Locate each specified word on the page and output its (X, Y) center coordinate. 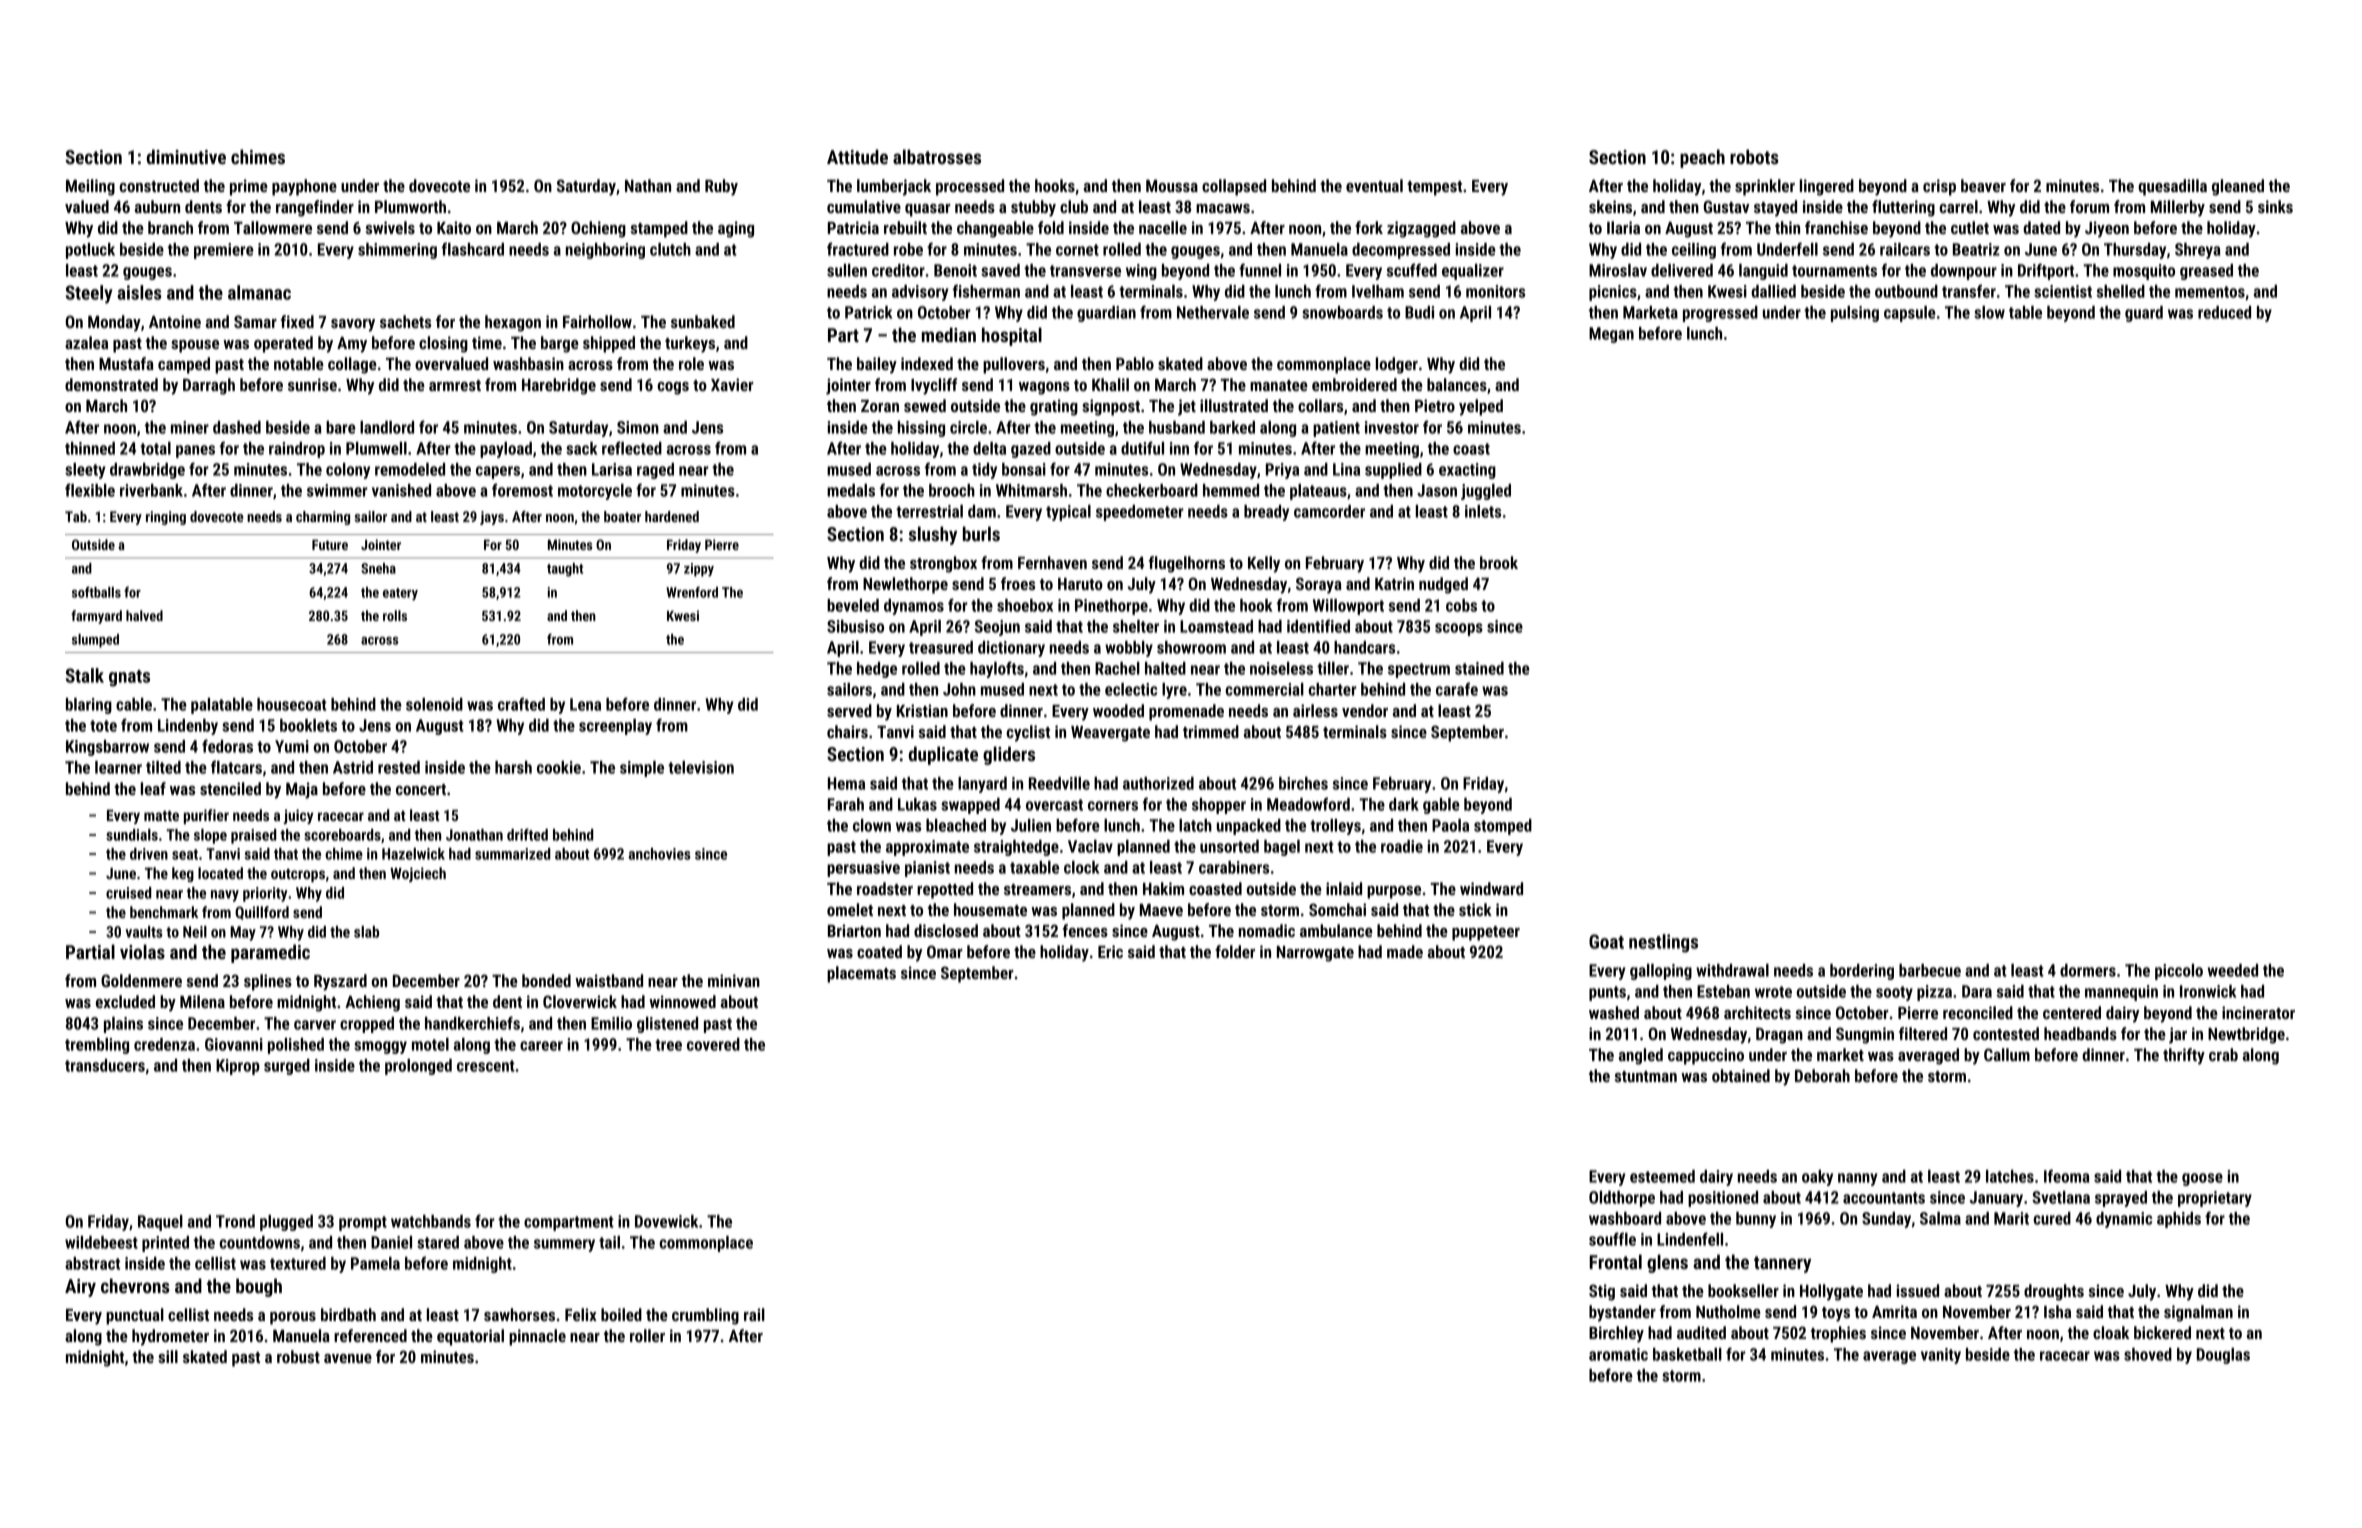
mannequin (2121, 993)
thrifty (2184, 1056)
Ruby (721, 187)
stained (1479, 668)
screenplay (615, 727)
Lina (1346, 469)
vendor (1365, 710)
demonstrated (111, 384)
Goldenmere (141, 980)
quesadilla (2172, 187)
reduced (2224, 312)
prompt (363, 1223)
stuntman (1646, 1076)
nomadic (1267, 930)
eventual (1374, 185)
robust (298, 1356)
